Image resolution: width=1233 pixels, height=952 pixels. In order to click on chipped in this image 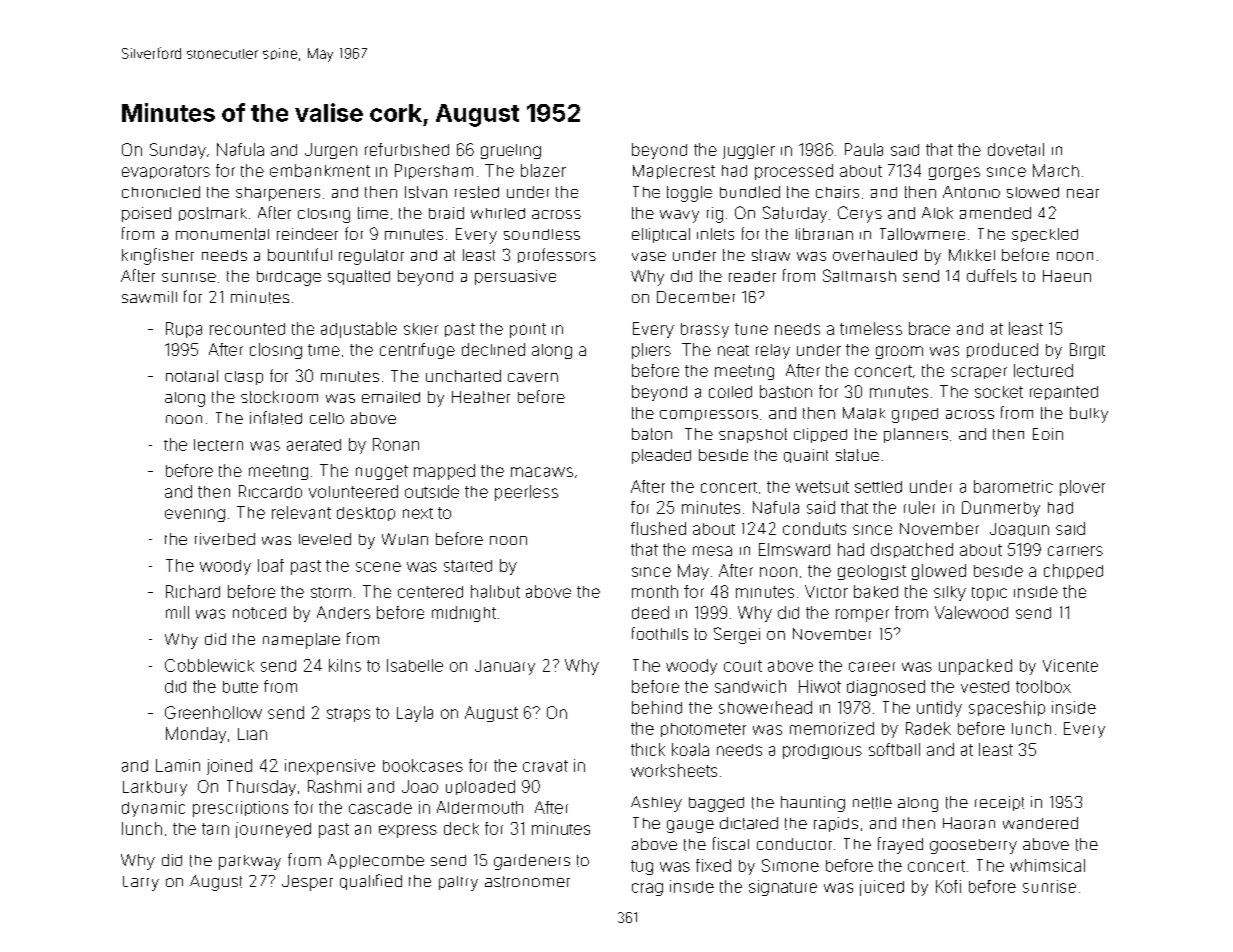, I will do `click(1073, 571)`.
